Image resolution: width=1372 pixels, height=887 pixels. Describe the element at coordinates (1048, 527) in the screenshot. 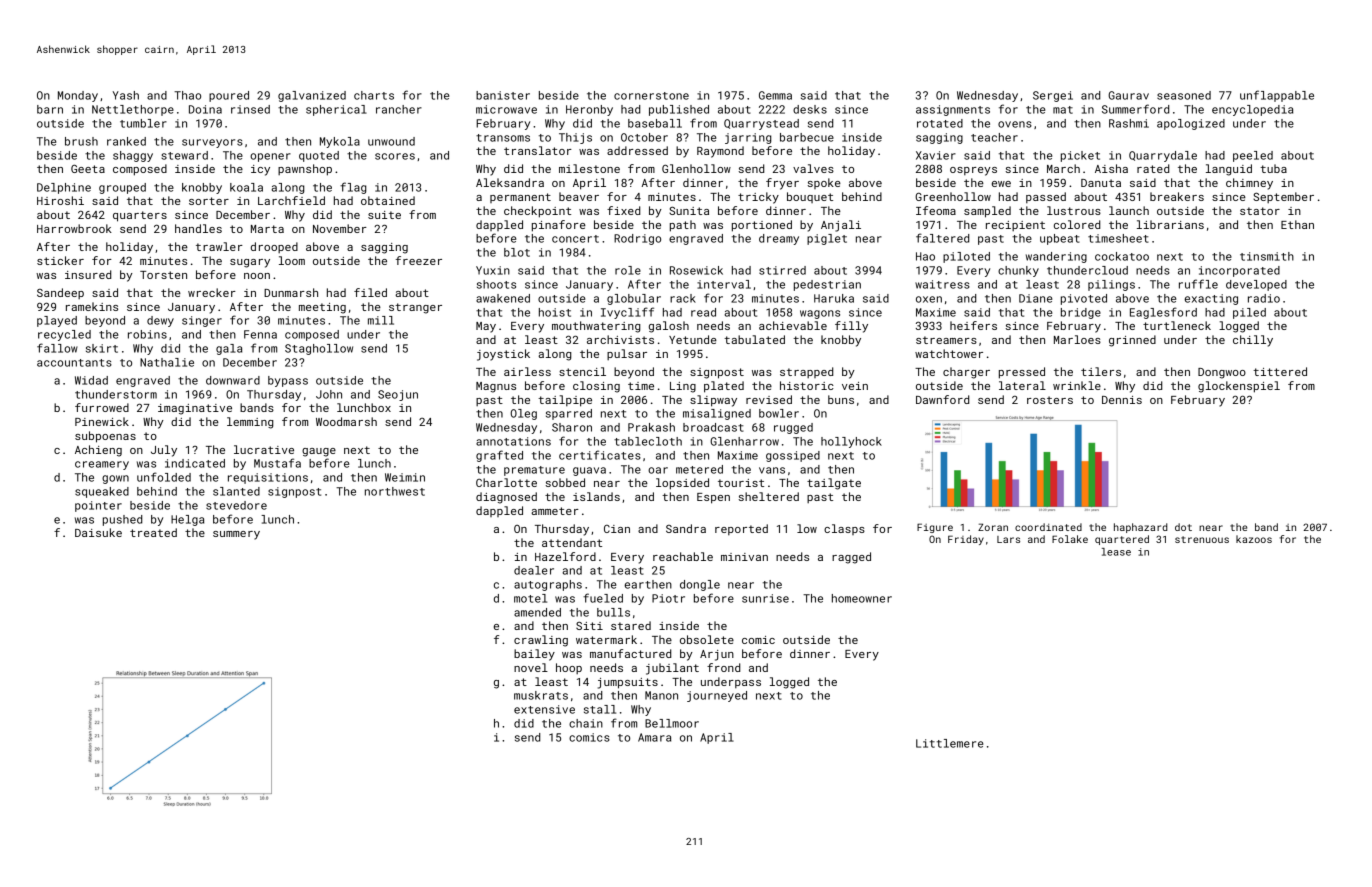

I see `coordinated` at that location.
